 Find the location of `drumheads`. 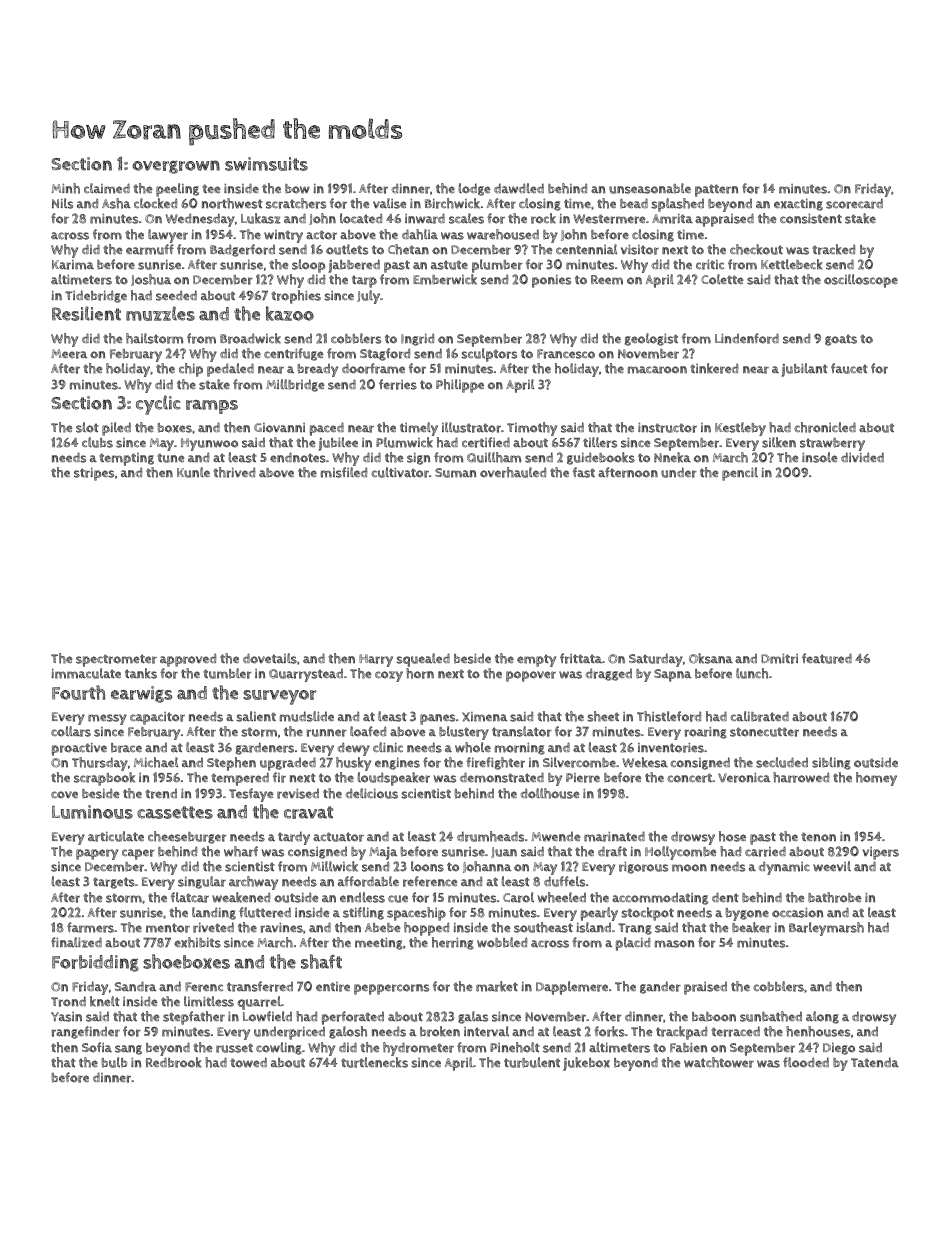

drumheads is located at coordinates (490, 836).
